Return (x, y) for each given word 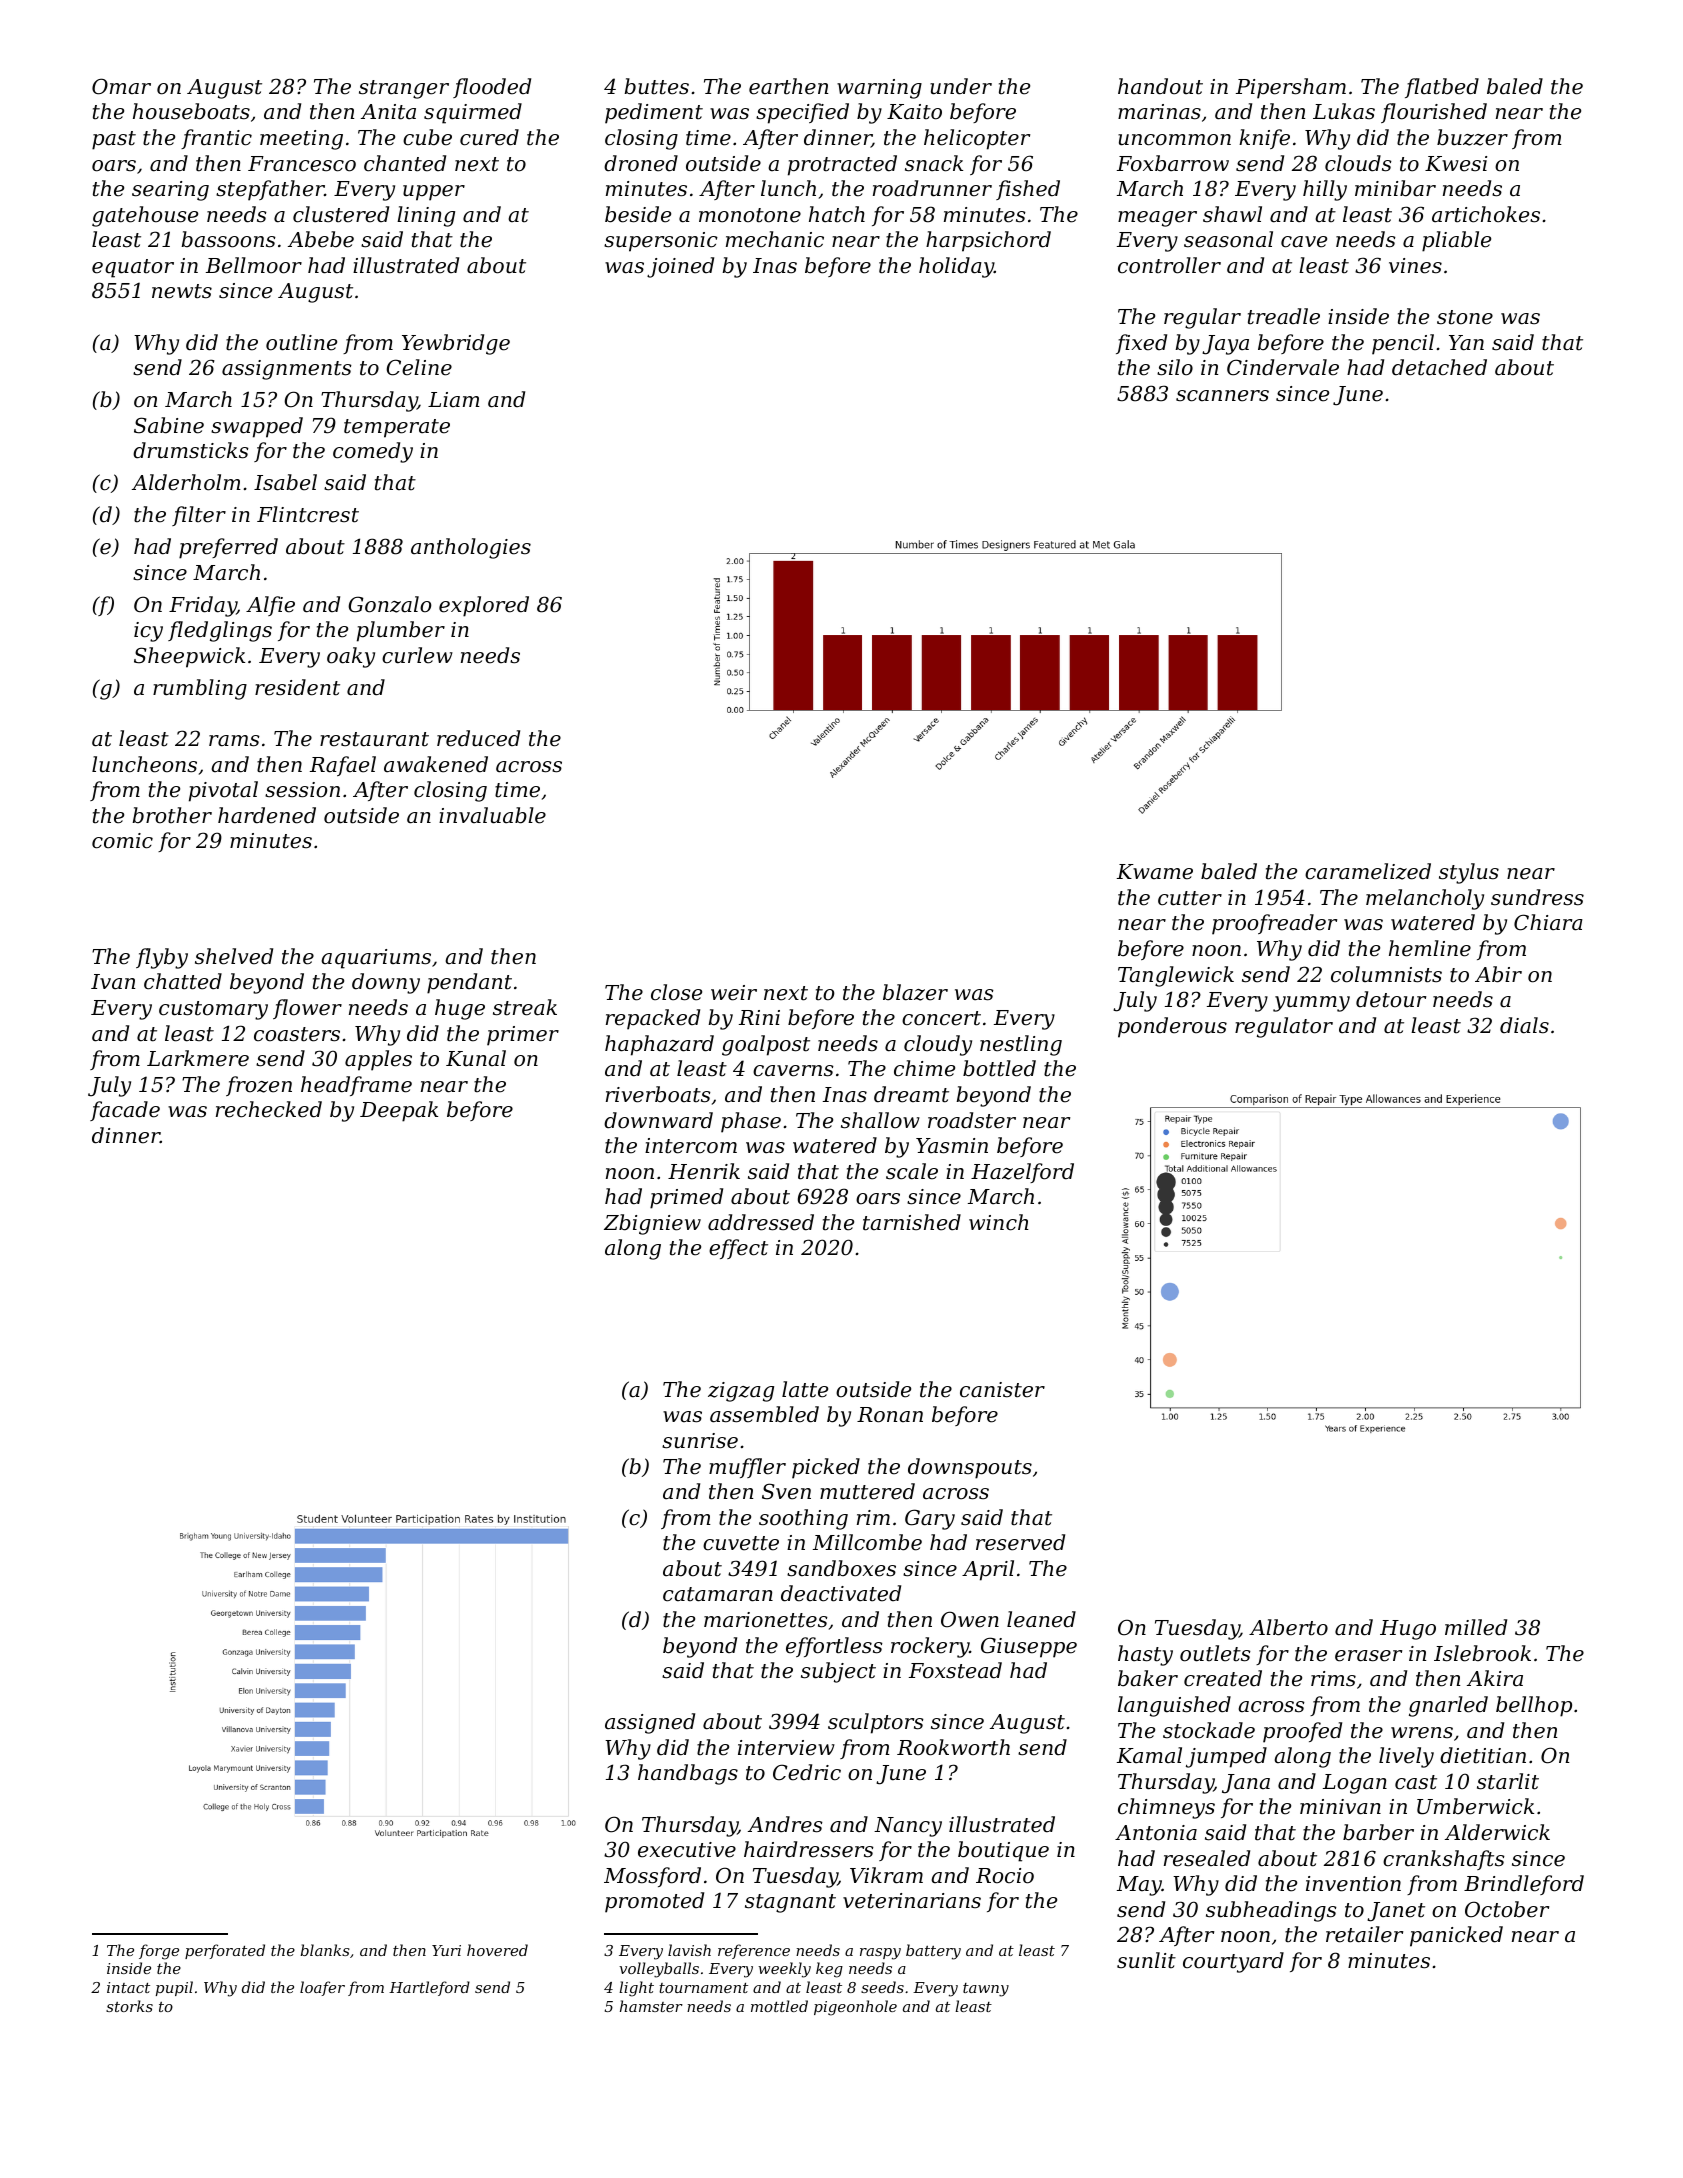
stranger (404, 89)
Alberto (1288, 1627)
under (961, 86)
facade (125, 1111)
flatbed (1442, 88)
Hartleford (429, 1988)
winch (999, 1222)
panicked (1456, 1936)
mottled (779, 2006)
